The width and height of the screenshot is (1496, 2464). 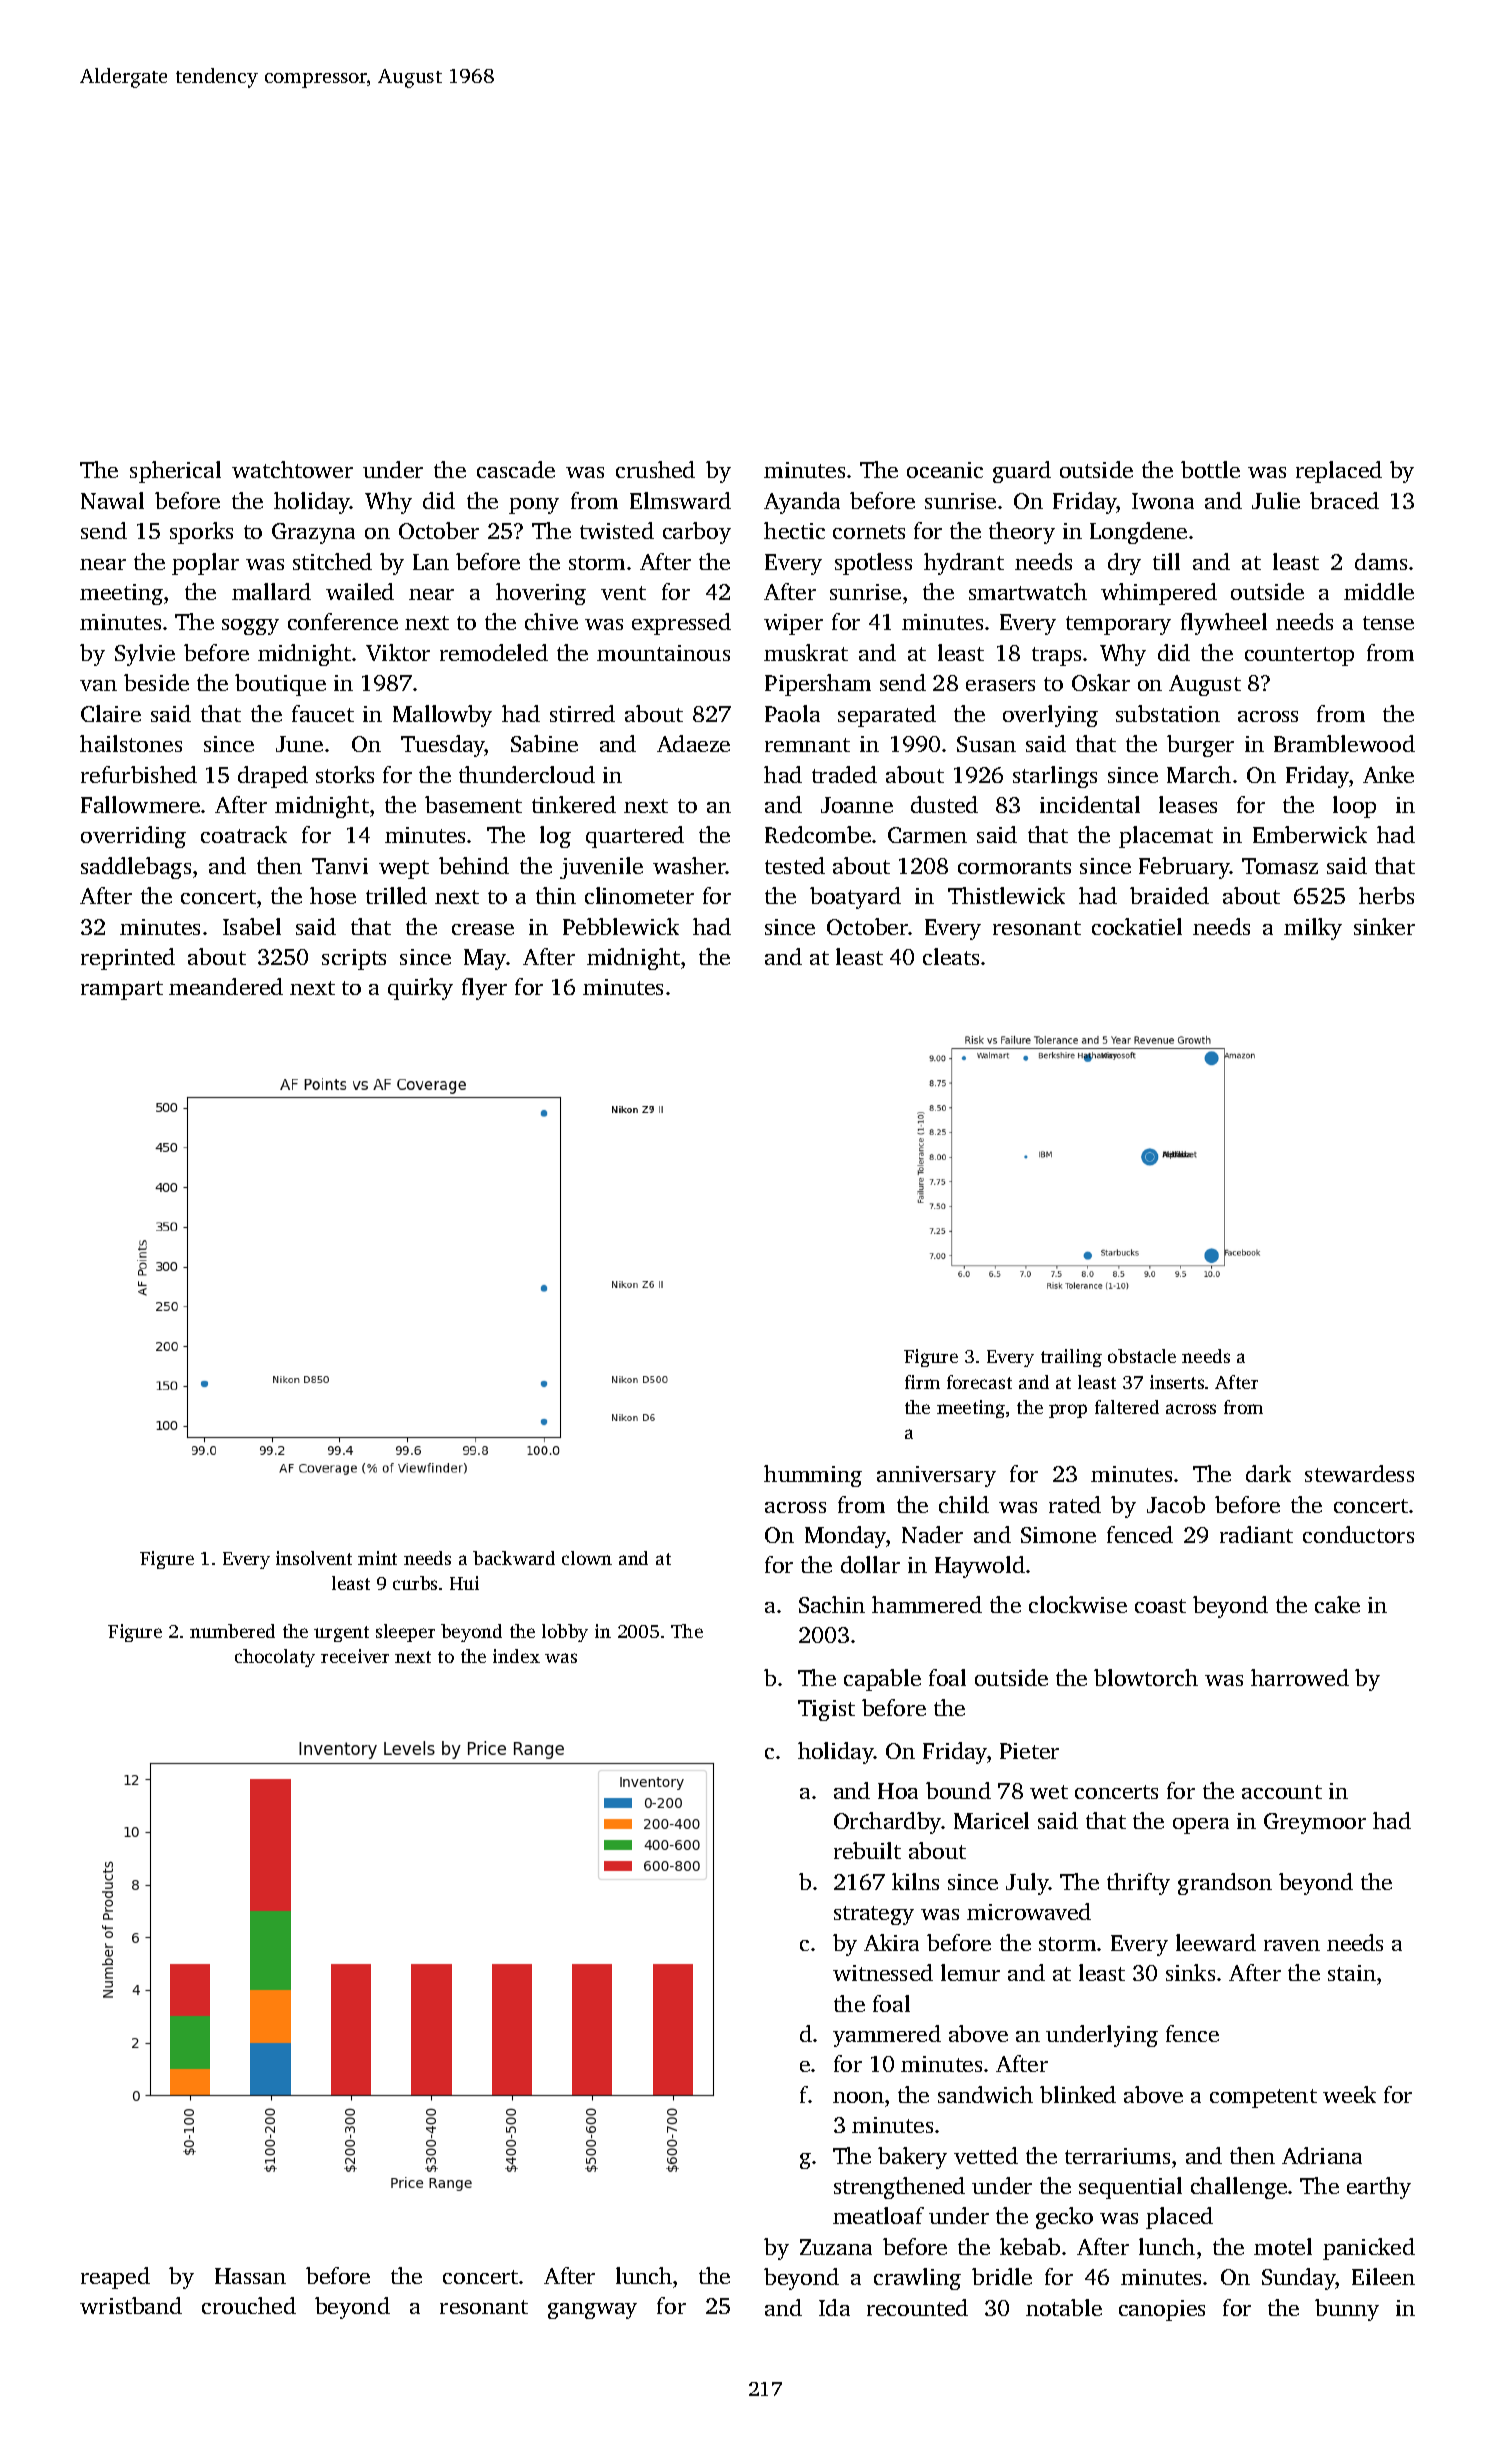 What do you see at coordinates (292, 469) in the screenshot?
I see `watchtower` at bounding box center [292, 469].
